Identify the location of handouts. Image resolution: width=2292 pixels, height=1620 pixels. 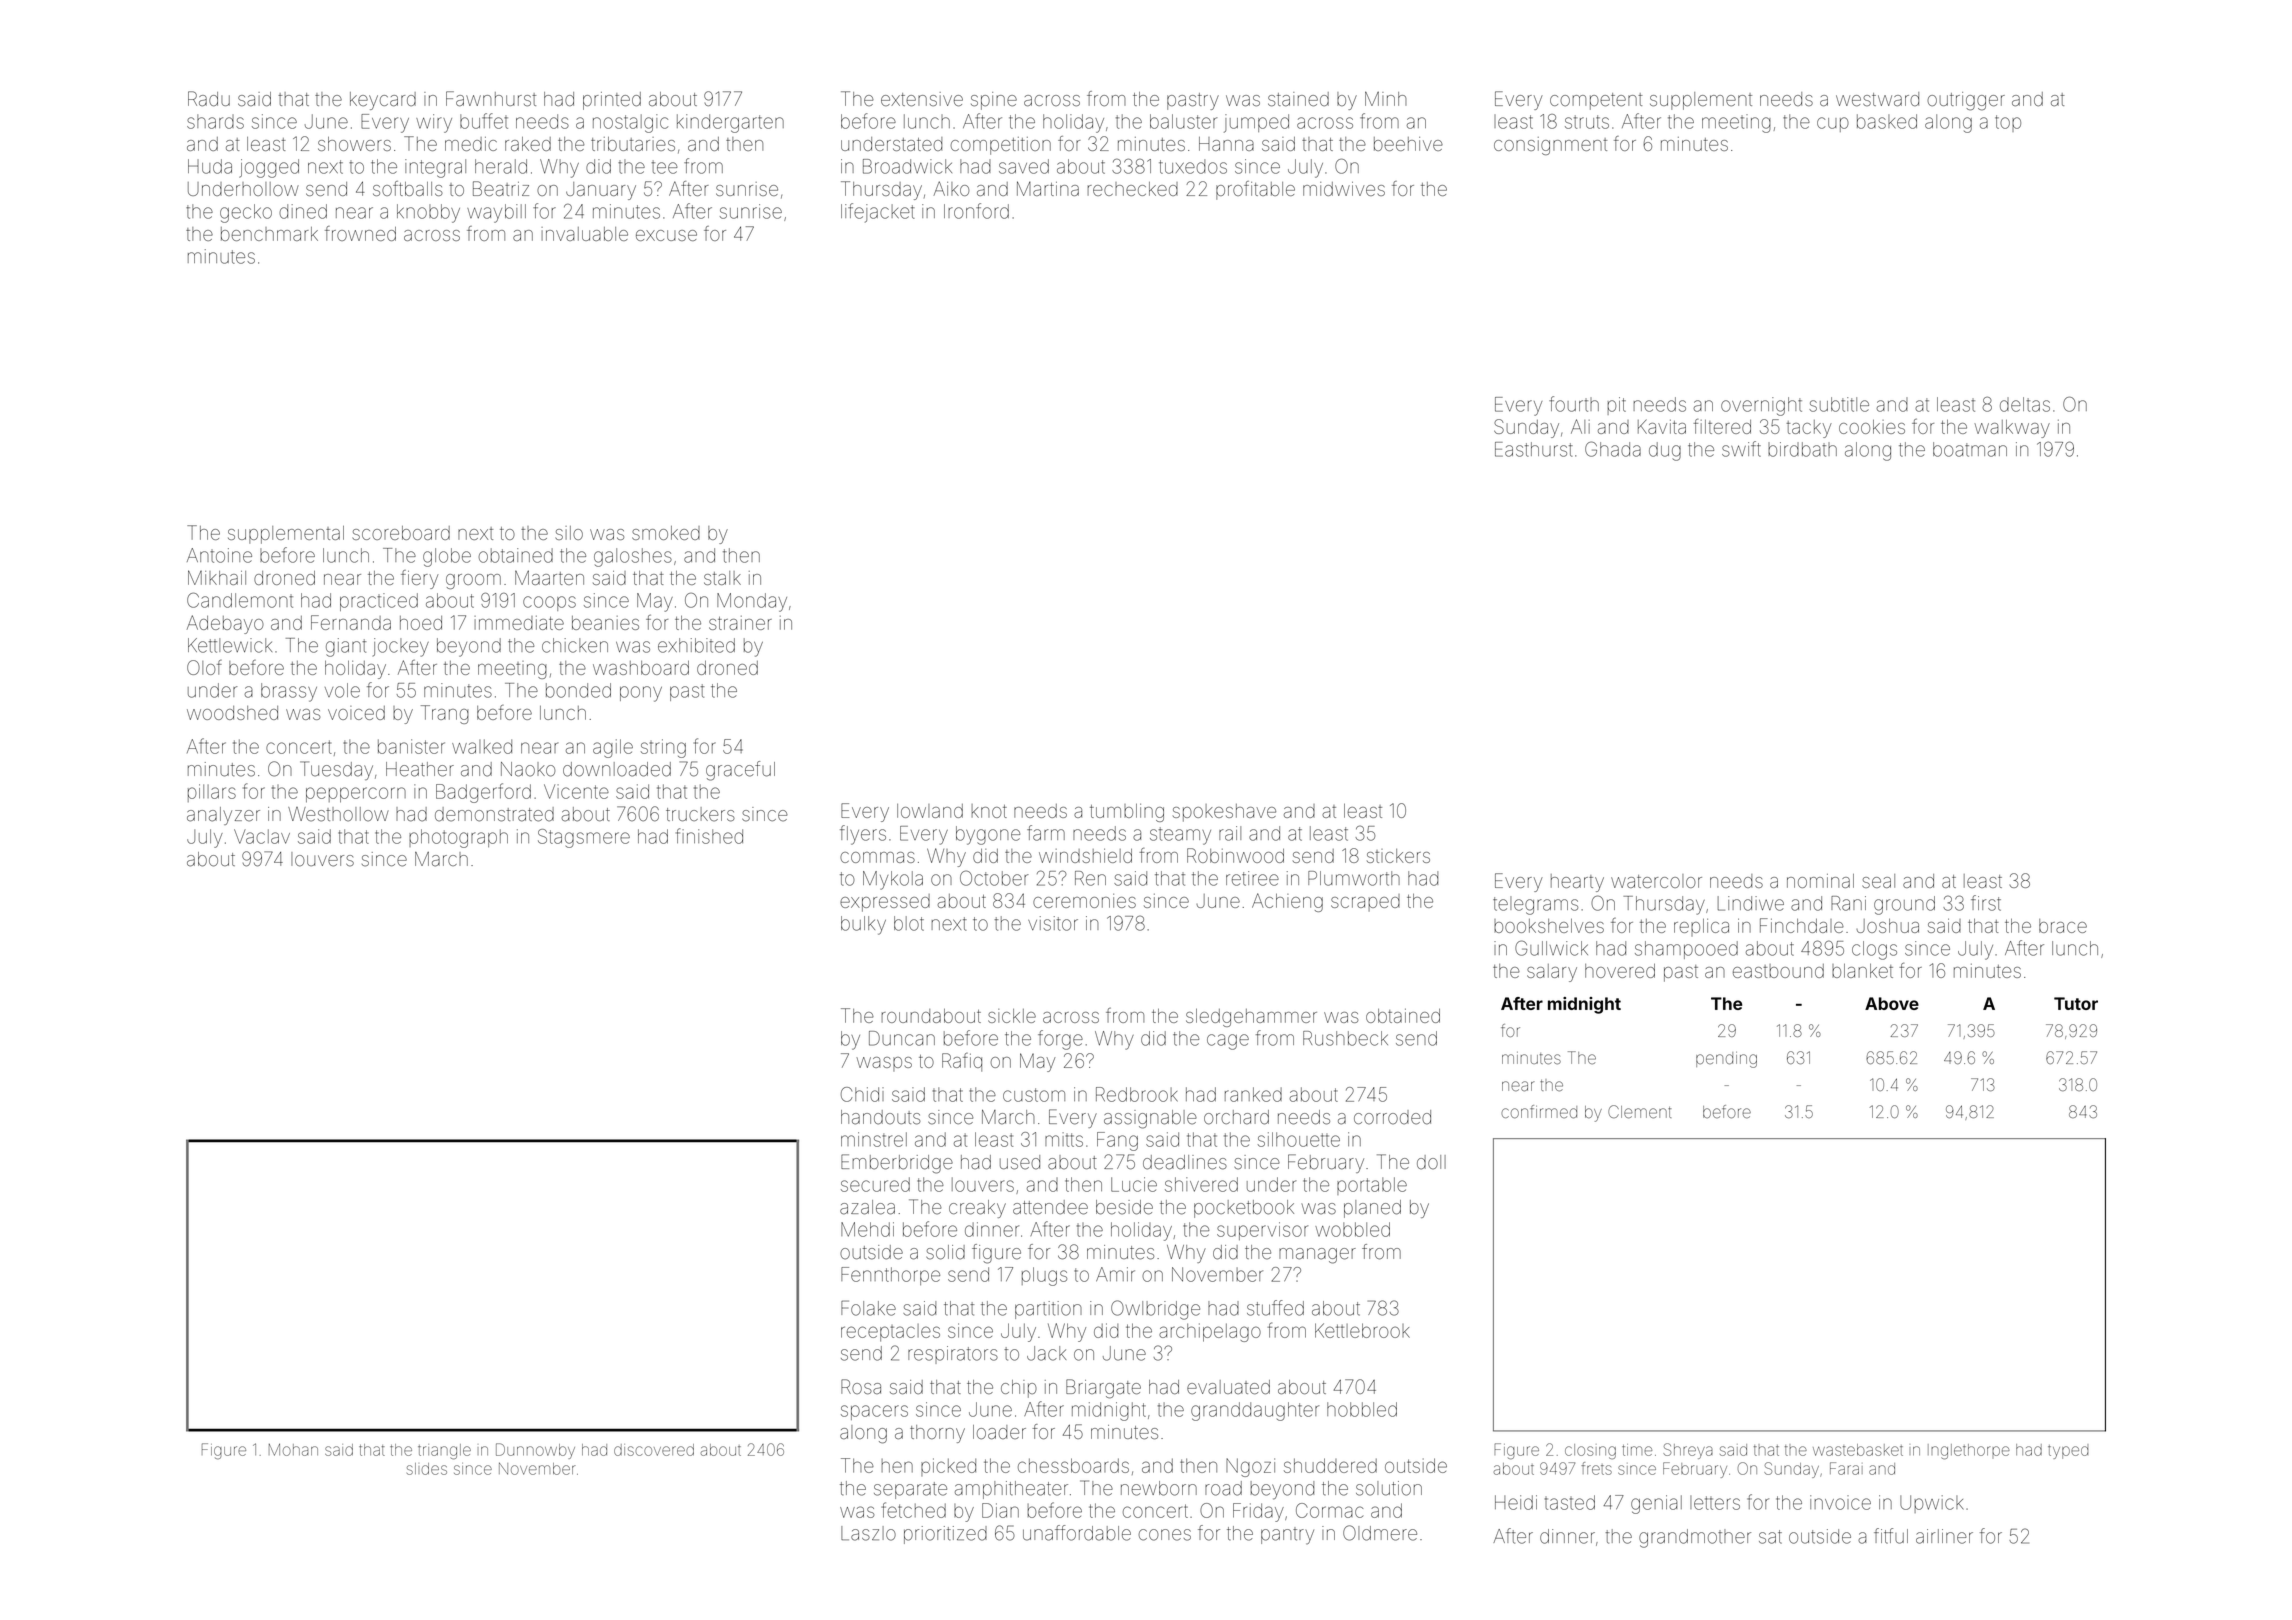
(881, 1117).
